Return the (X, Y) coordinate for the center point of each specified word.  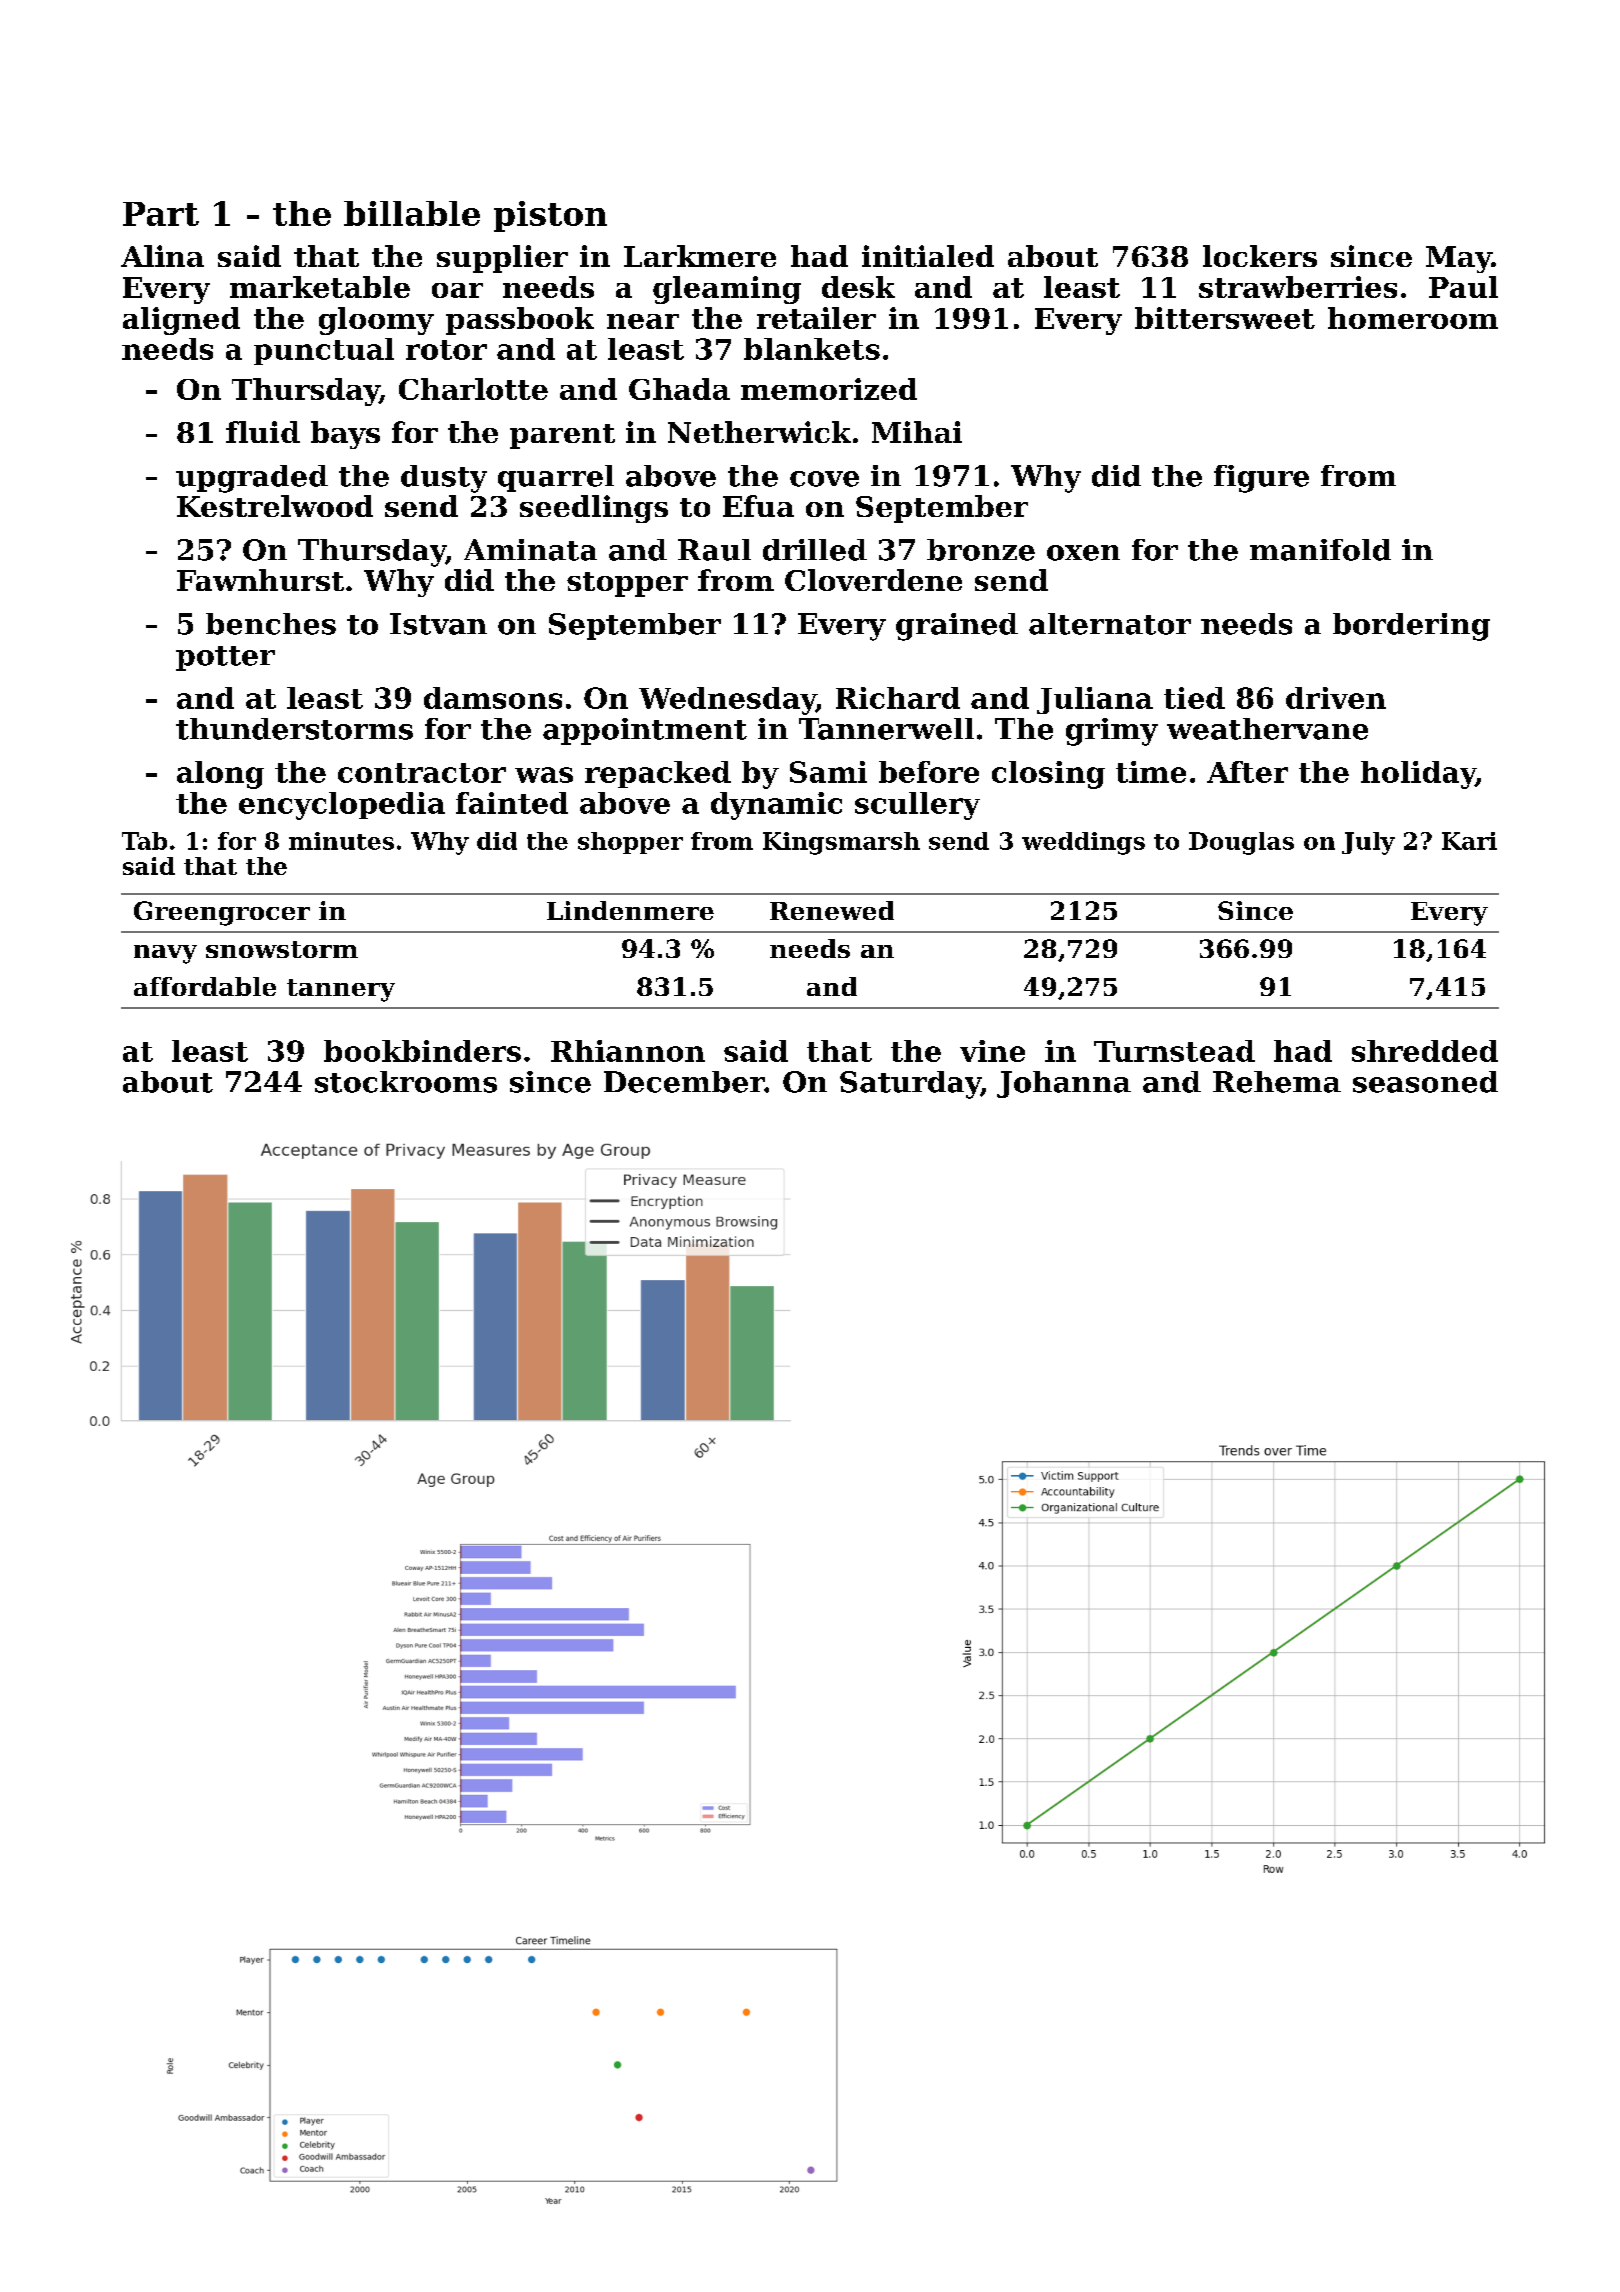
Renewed (832, 910)
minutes (341, 841)
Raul (714, 550)
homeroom (1413, 318)
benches (271, 624)
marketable (320, 287)
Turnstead (1174, 1051)
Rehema (1277, 1082)
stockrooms (406, 1082)
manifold (1320, 550)
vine (992, 1051)
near (643, 321)
